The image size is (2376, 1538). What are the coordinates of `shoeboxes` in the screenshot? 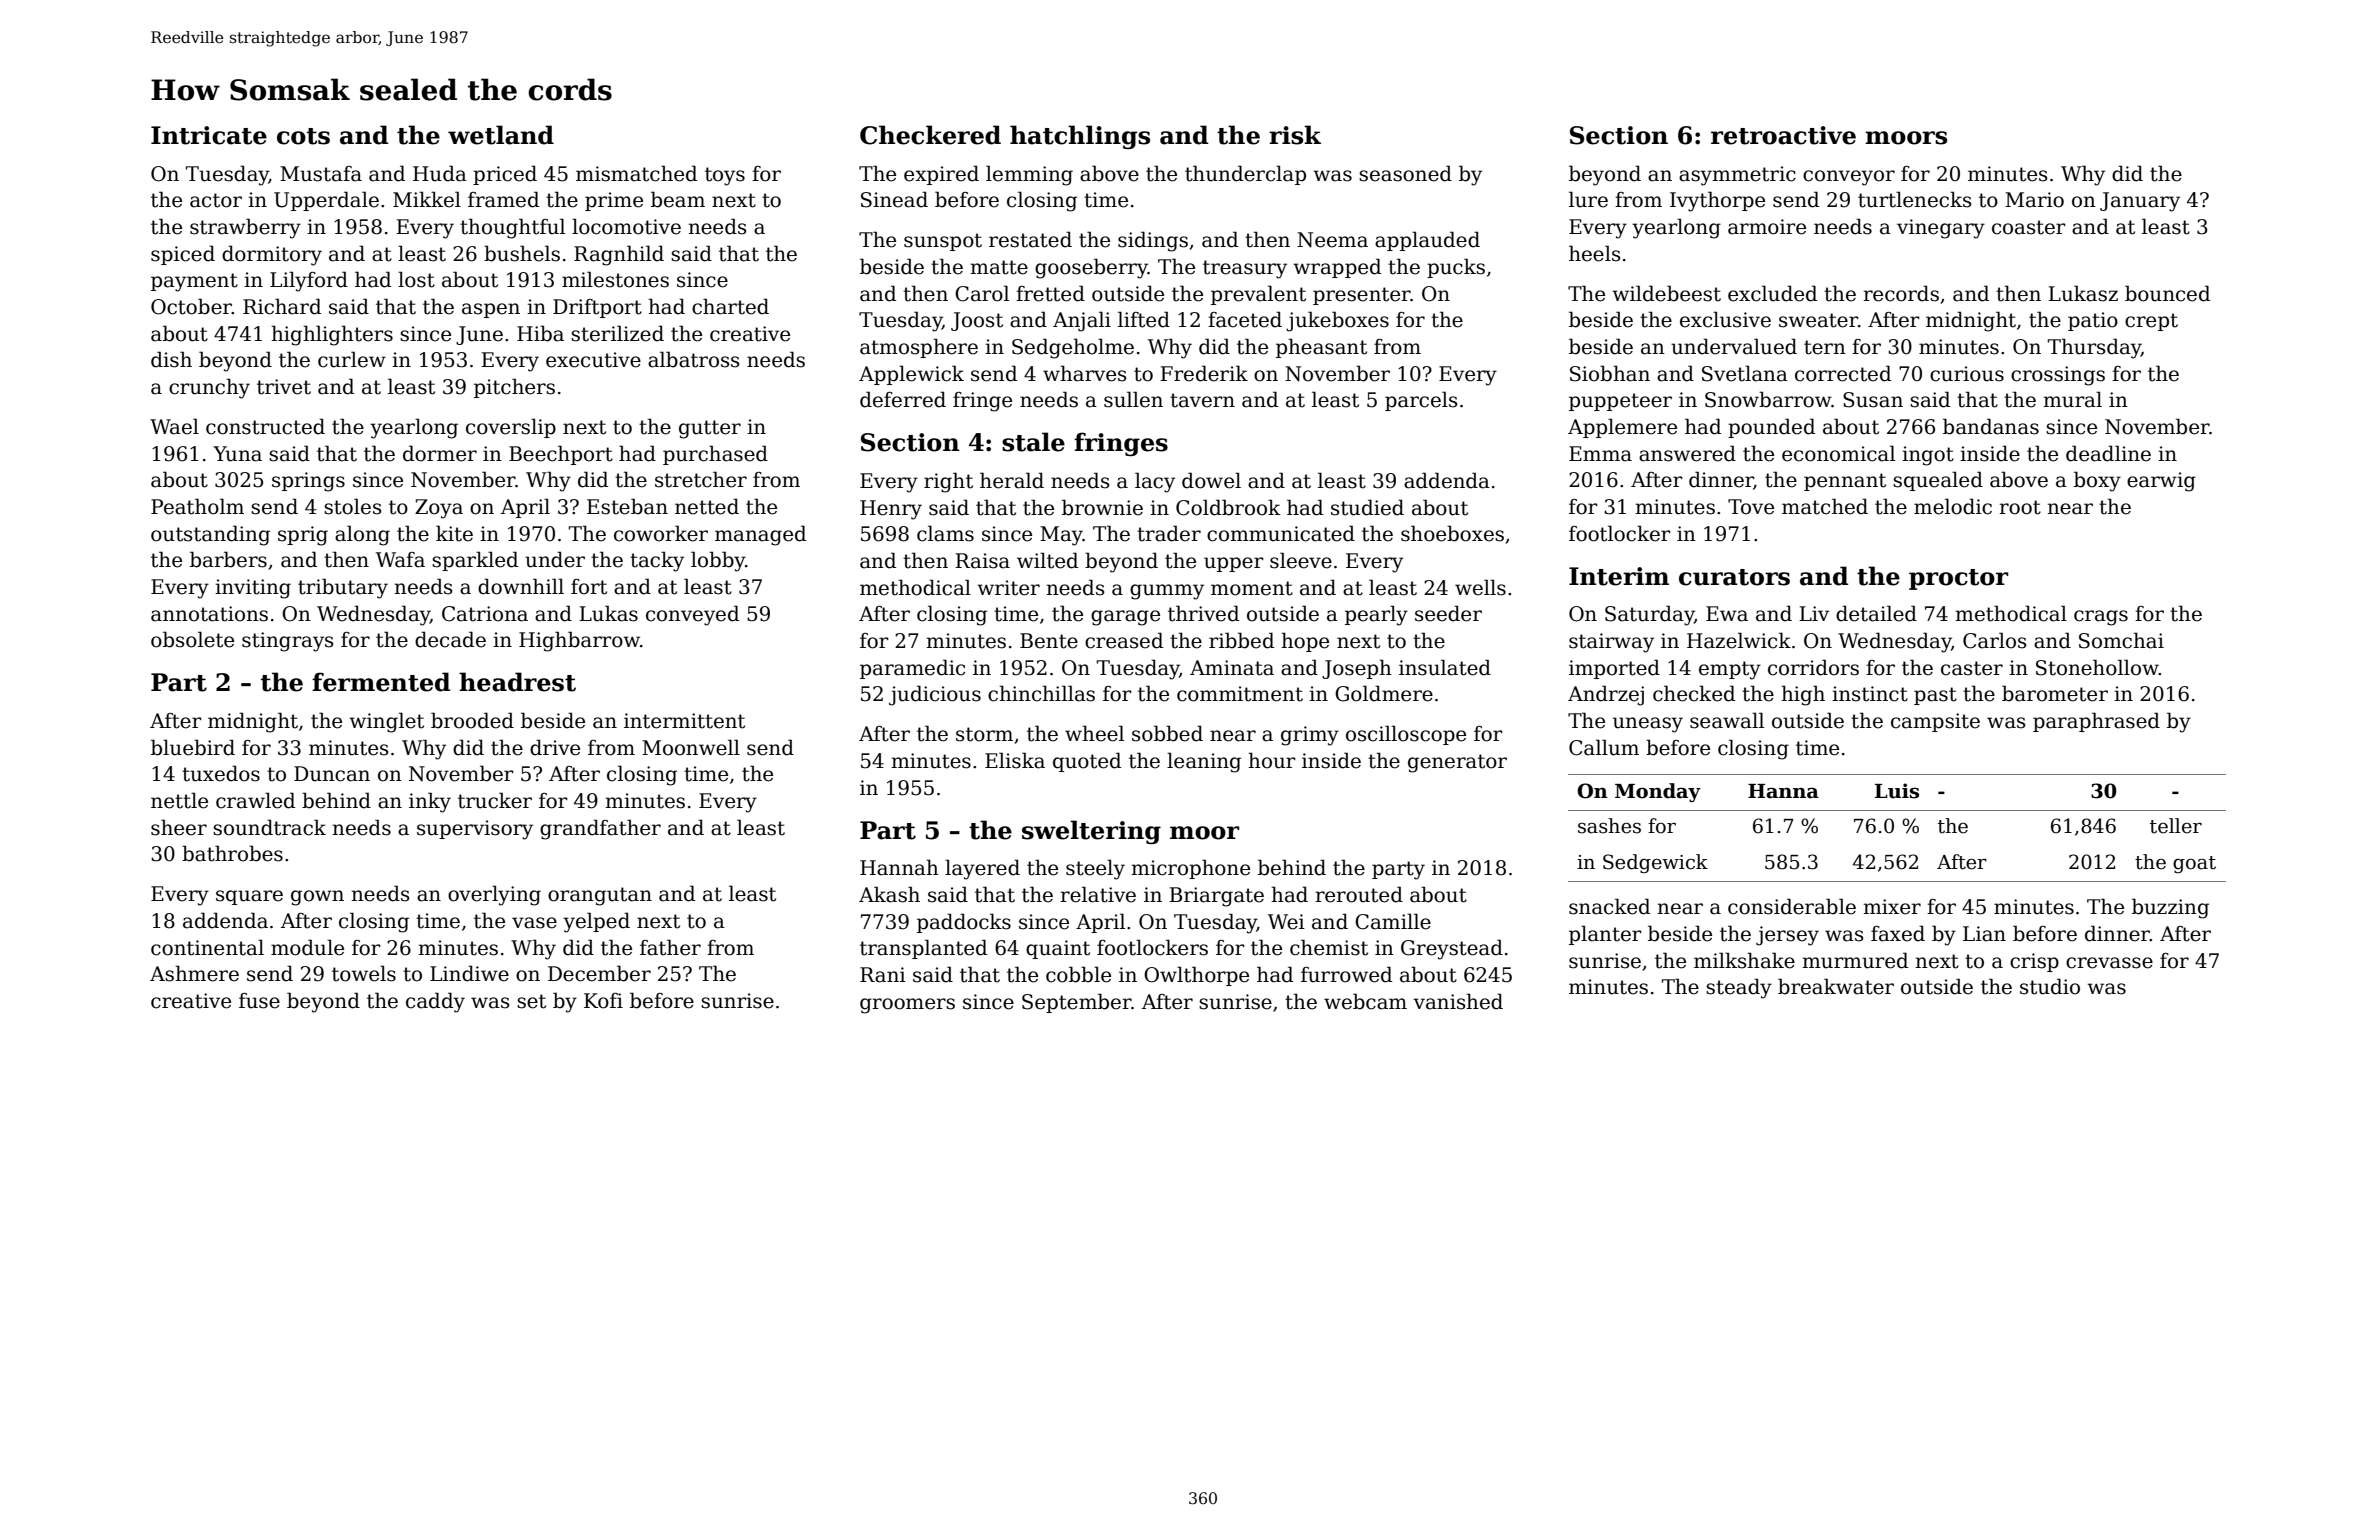 It's located at (1452, 533).
